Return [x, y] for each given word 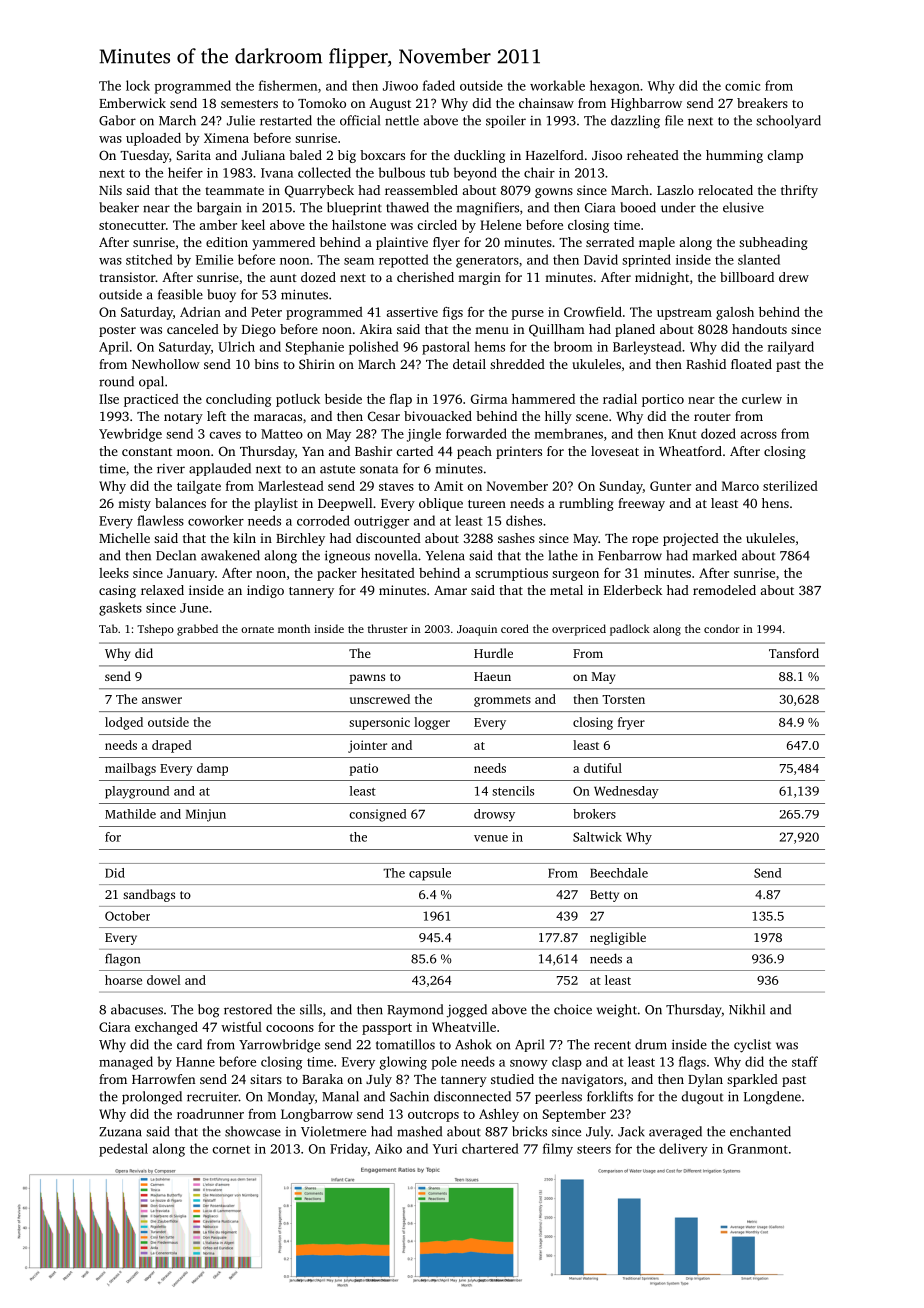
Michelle [124, 538]
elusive [743, 207]
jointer [367, 746]
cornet [231, 1149]
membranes [569, 433]
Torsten [623, 699]
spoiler [506, 121]
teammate [234, 191]
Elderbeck [633, 590]
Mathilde [130, 814]
